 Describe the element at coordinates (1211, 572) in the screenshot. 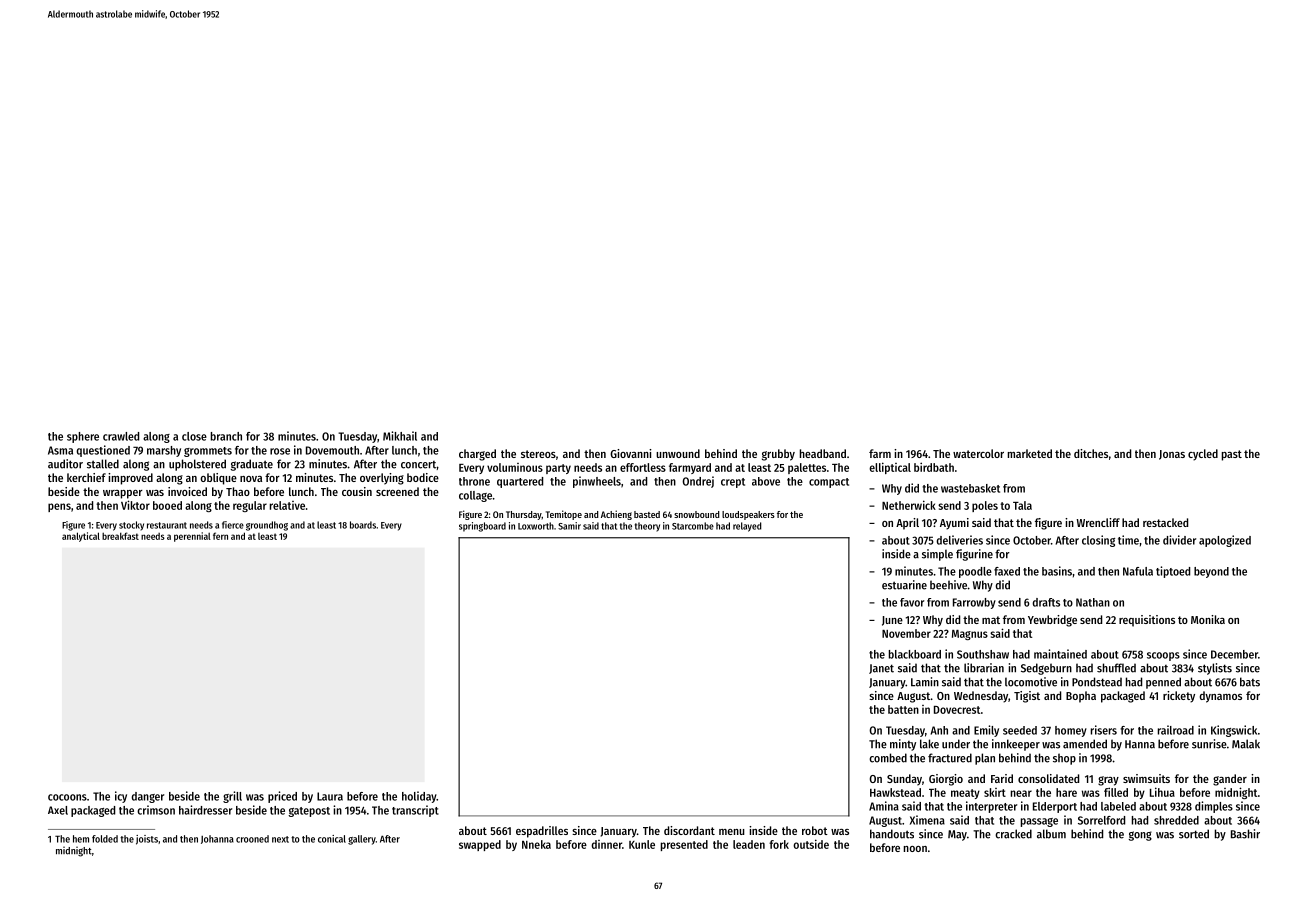

I see `beyond` at that location.
